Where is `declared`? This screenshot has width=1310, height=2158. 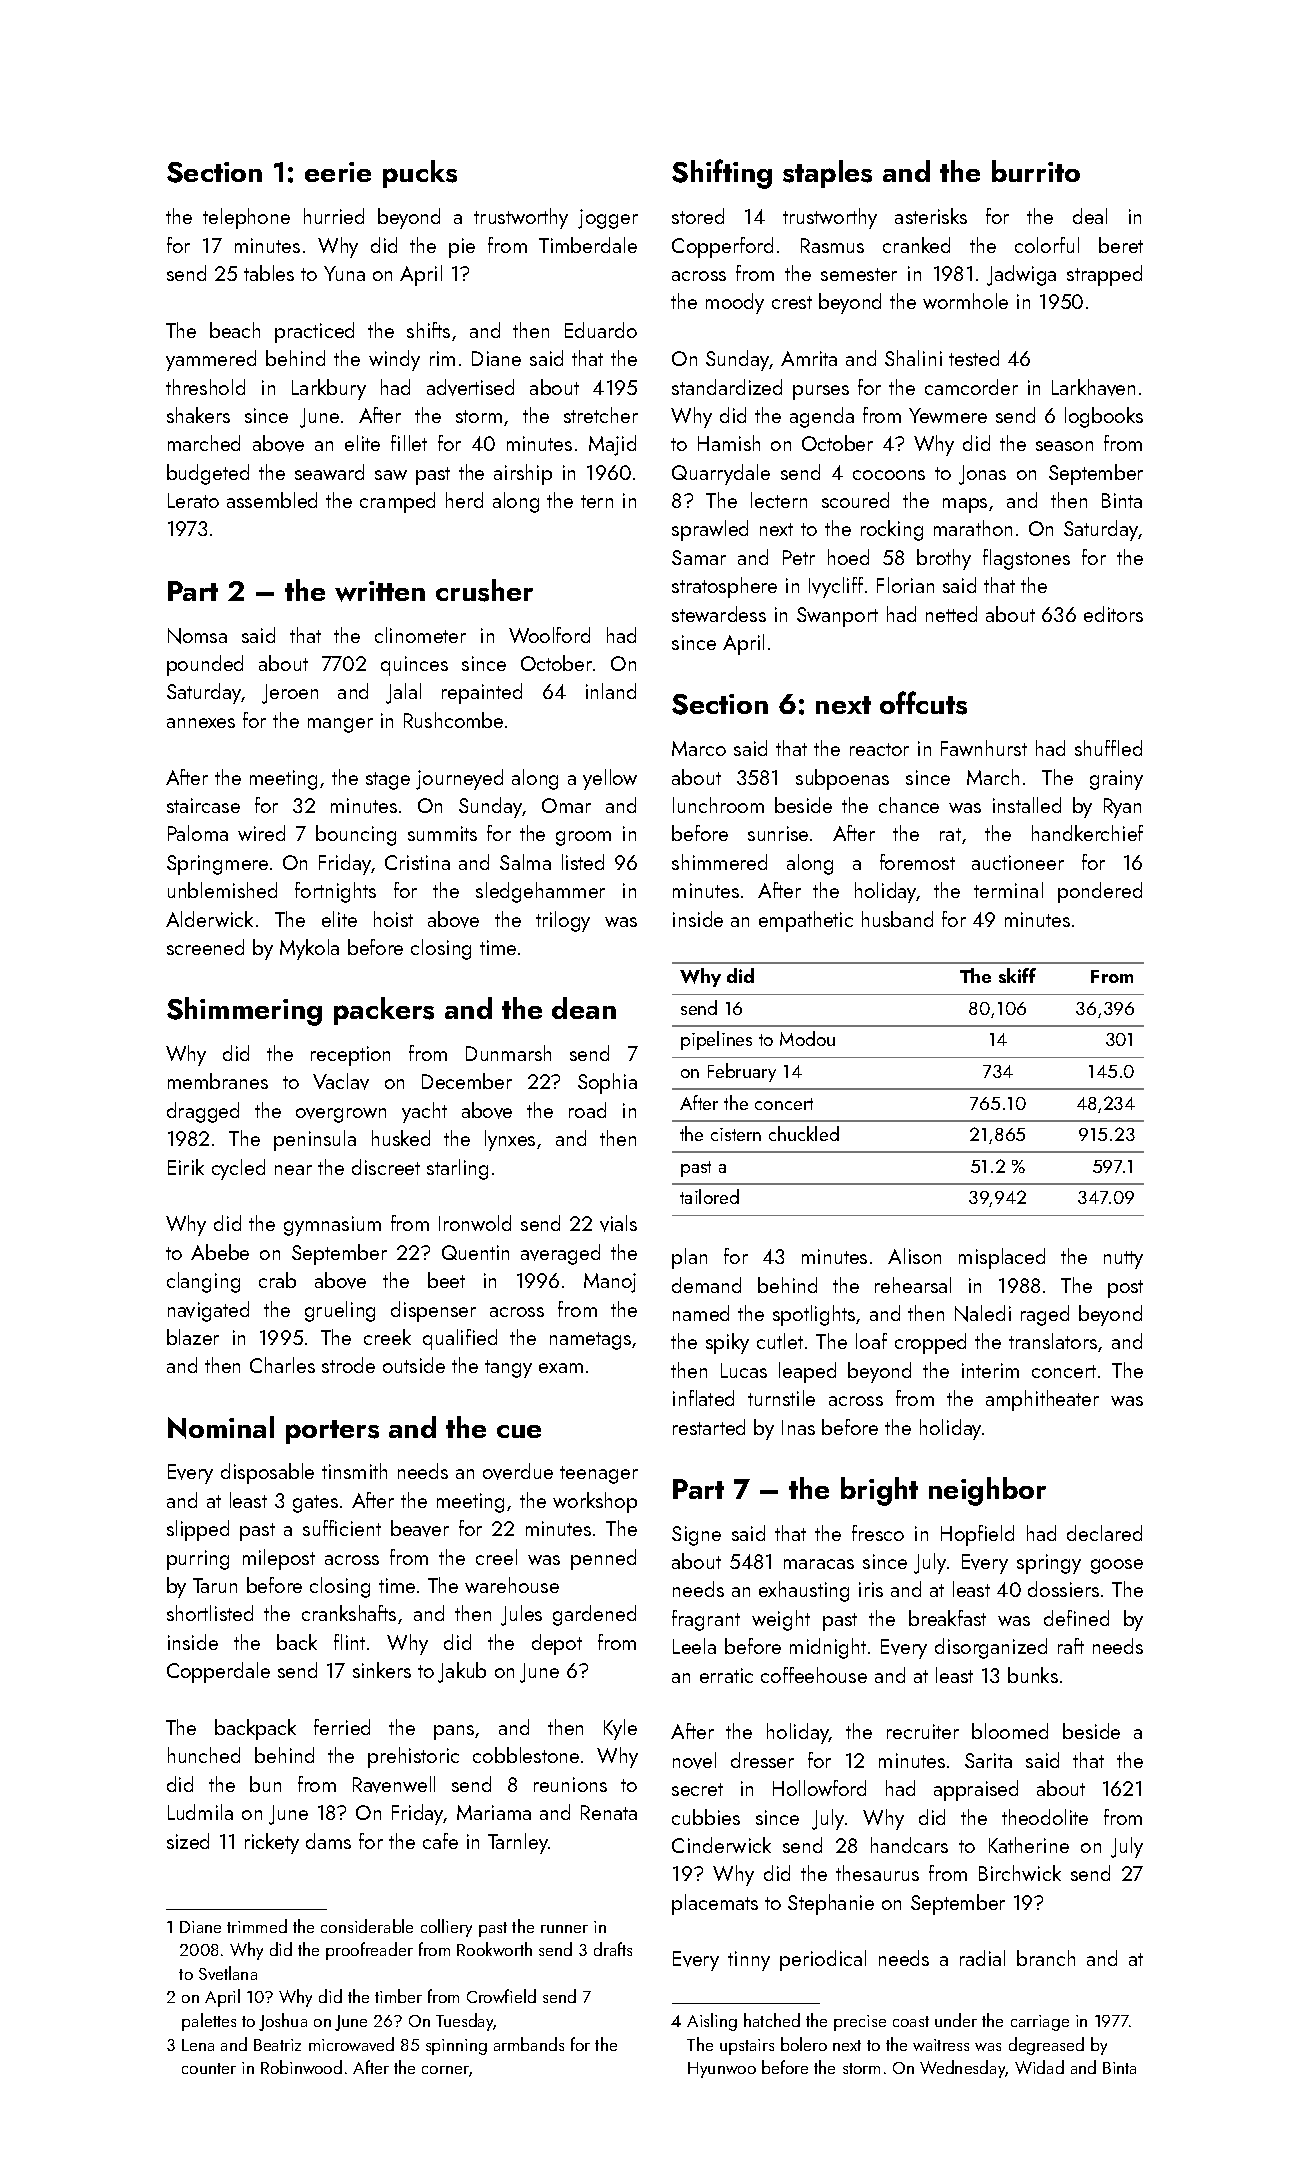
declared is located at coordinates (1104, 1533).
